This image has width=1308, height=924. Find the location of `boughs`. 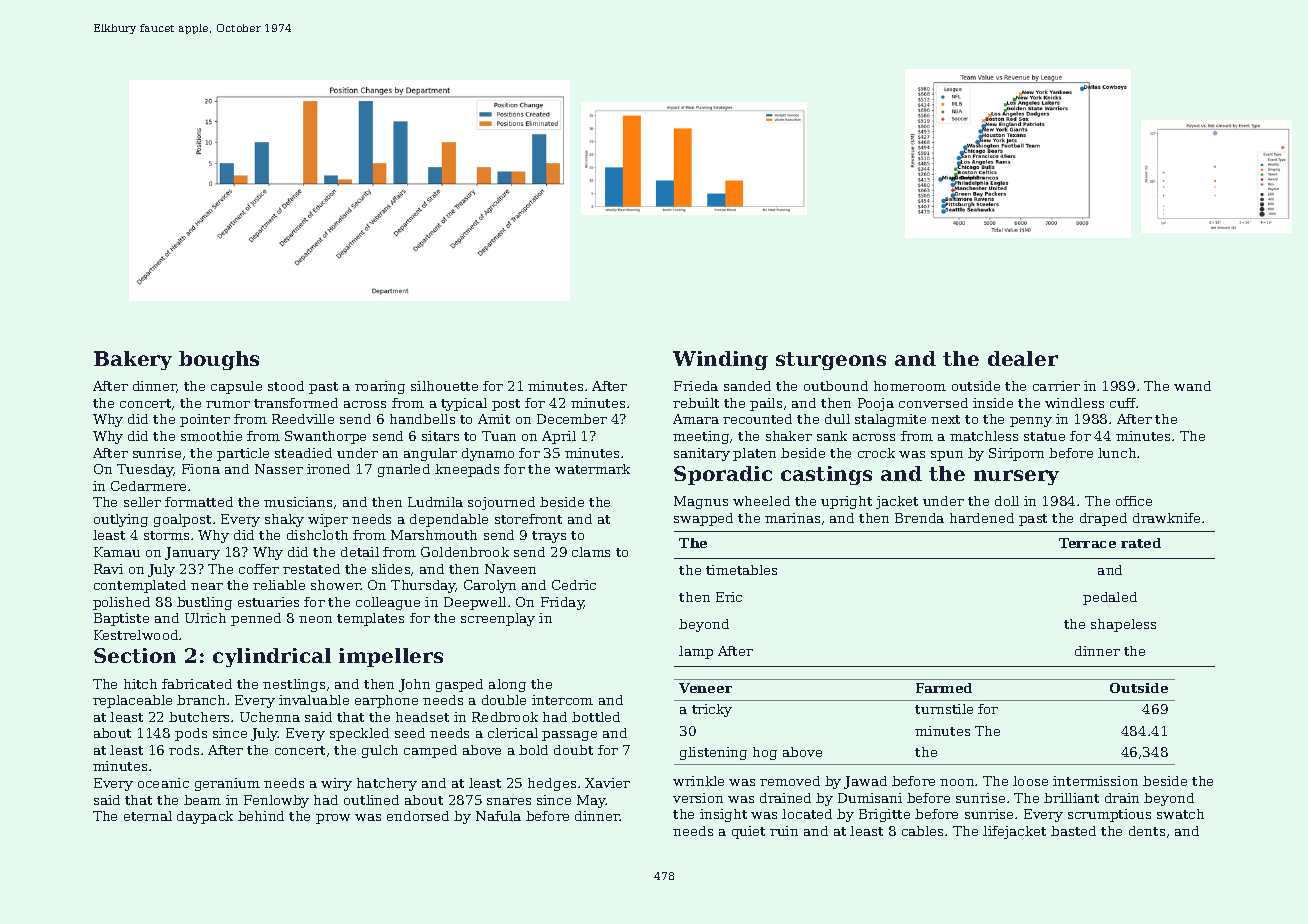

boughs is located at coordinates (219, 360).
